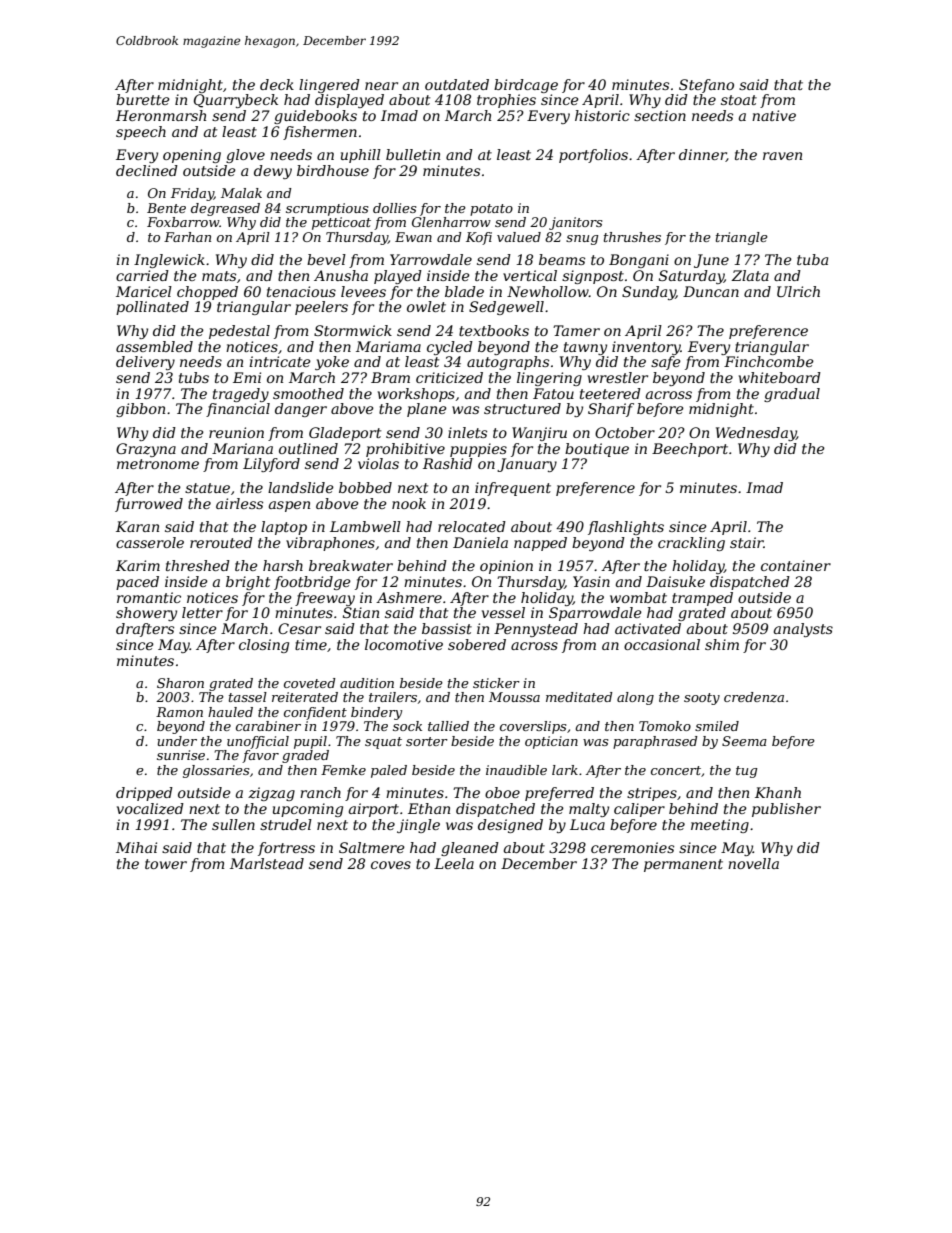  Describe the element at coordinates (702, 599) in the screenshot. I see `tramped` at that location.
